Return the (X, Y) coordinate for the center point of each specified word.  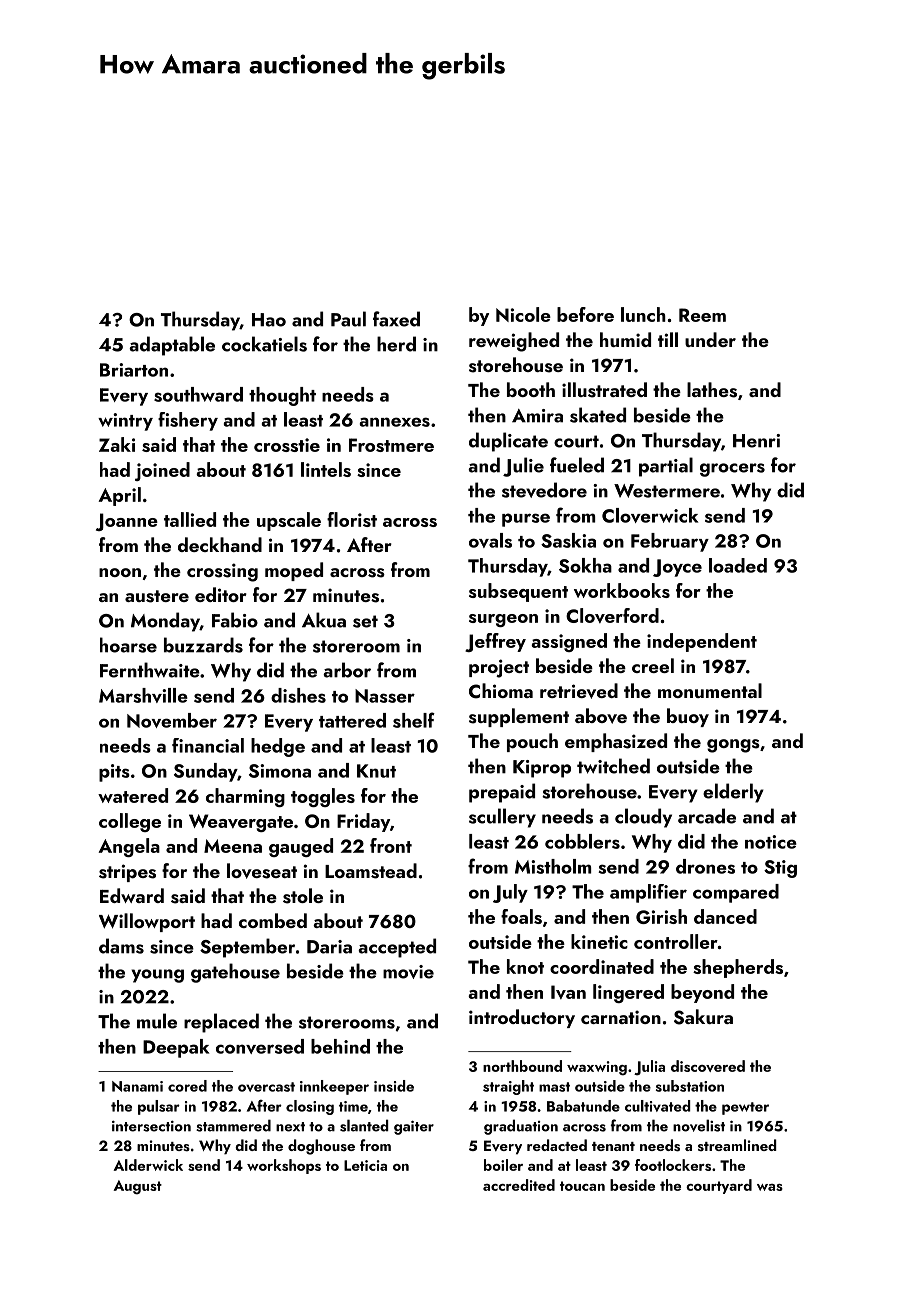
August (138, 1187)
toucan (582, 1186)
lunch (643, 314)
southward (198, 394)
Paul (348, 319)
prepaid (502, 793)
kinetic (599, 941)
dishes (298, 695)
